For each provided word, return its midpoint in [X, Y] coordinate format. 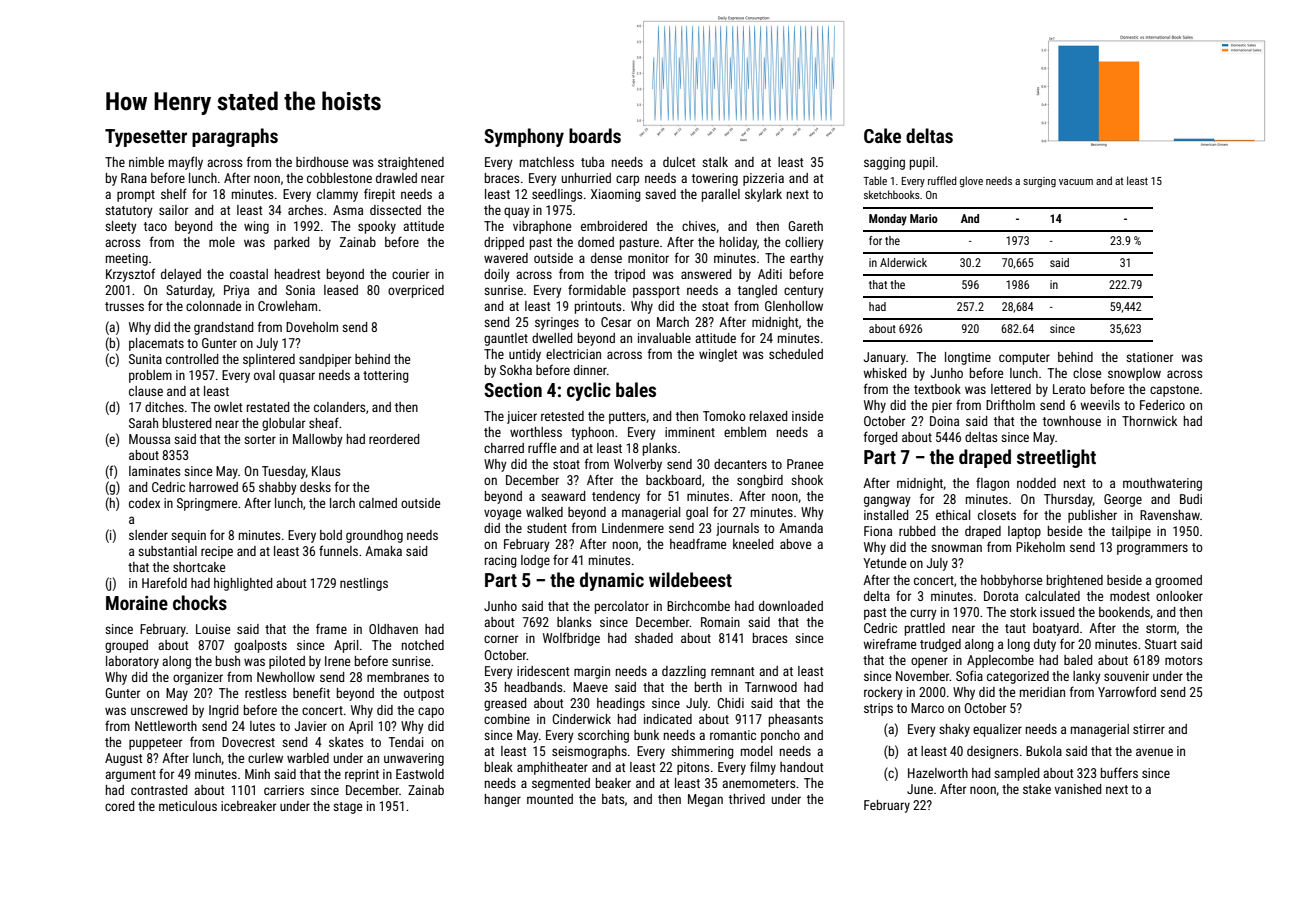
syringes [557, 323]
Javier [311, 726]
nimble [146, 162]
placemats [156, 344]
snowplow [1134, 374]
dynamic [612, 581]
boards [595, 135]
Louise [213, 629]
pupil [922, 163]
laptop [1024, 532]
